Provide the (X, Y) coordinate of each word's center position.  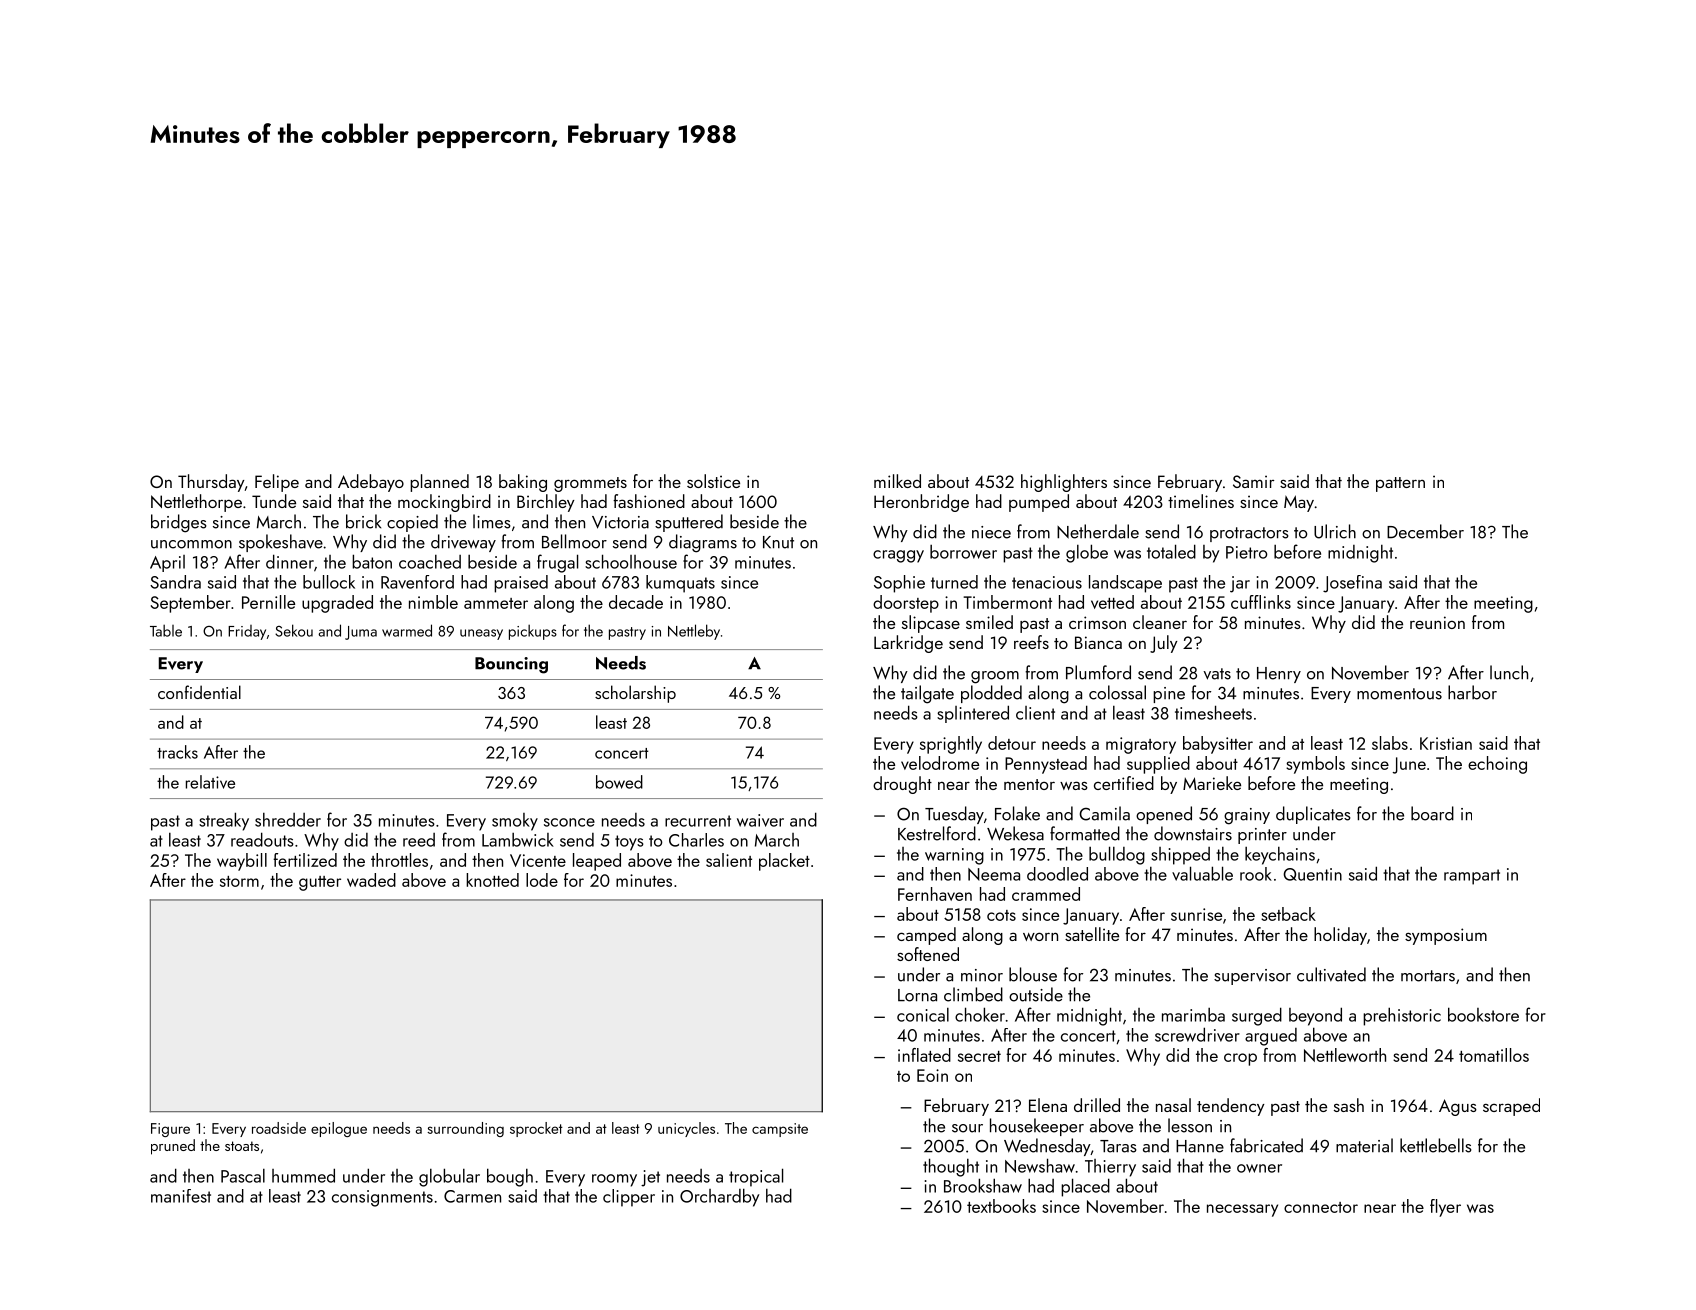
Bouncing (511, 665)
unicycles (686, 1129)
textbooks (1001, 1206)
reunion (1437, 622)
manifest (181, 1196)
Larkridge (908, 644)
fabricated (1266, 1145)
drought (902, 785)
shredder (288, 820)
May (1299, 503)
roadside (279, 1128)
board (1432, 813)
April (167, 563)
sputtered (689, 523)
